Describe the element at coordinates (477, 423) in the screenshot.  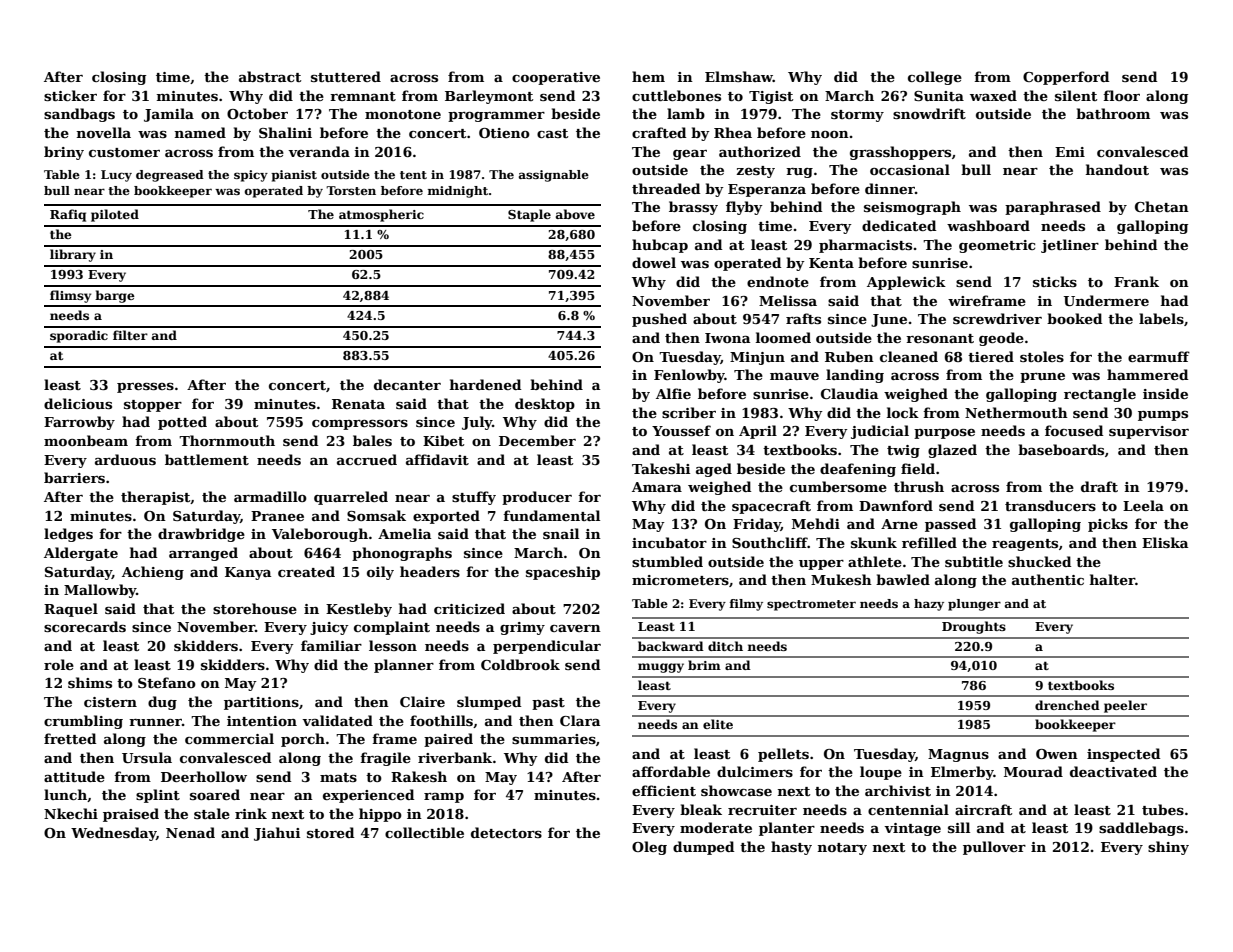
I see `July` at that location.
